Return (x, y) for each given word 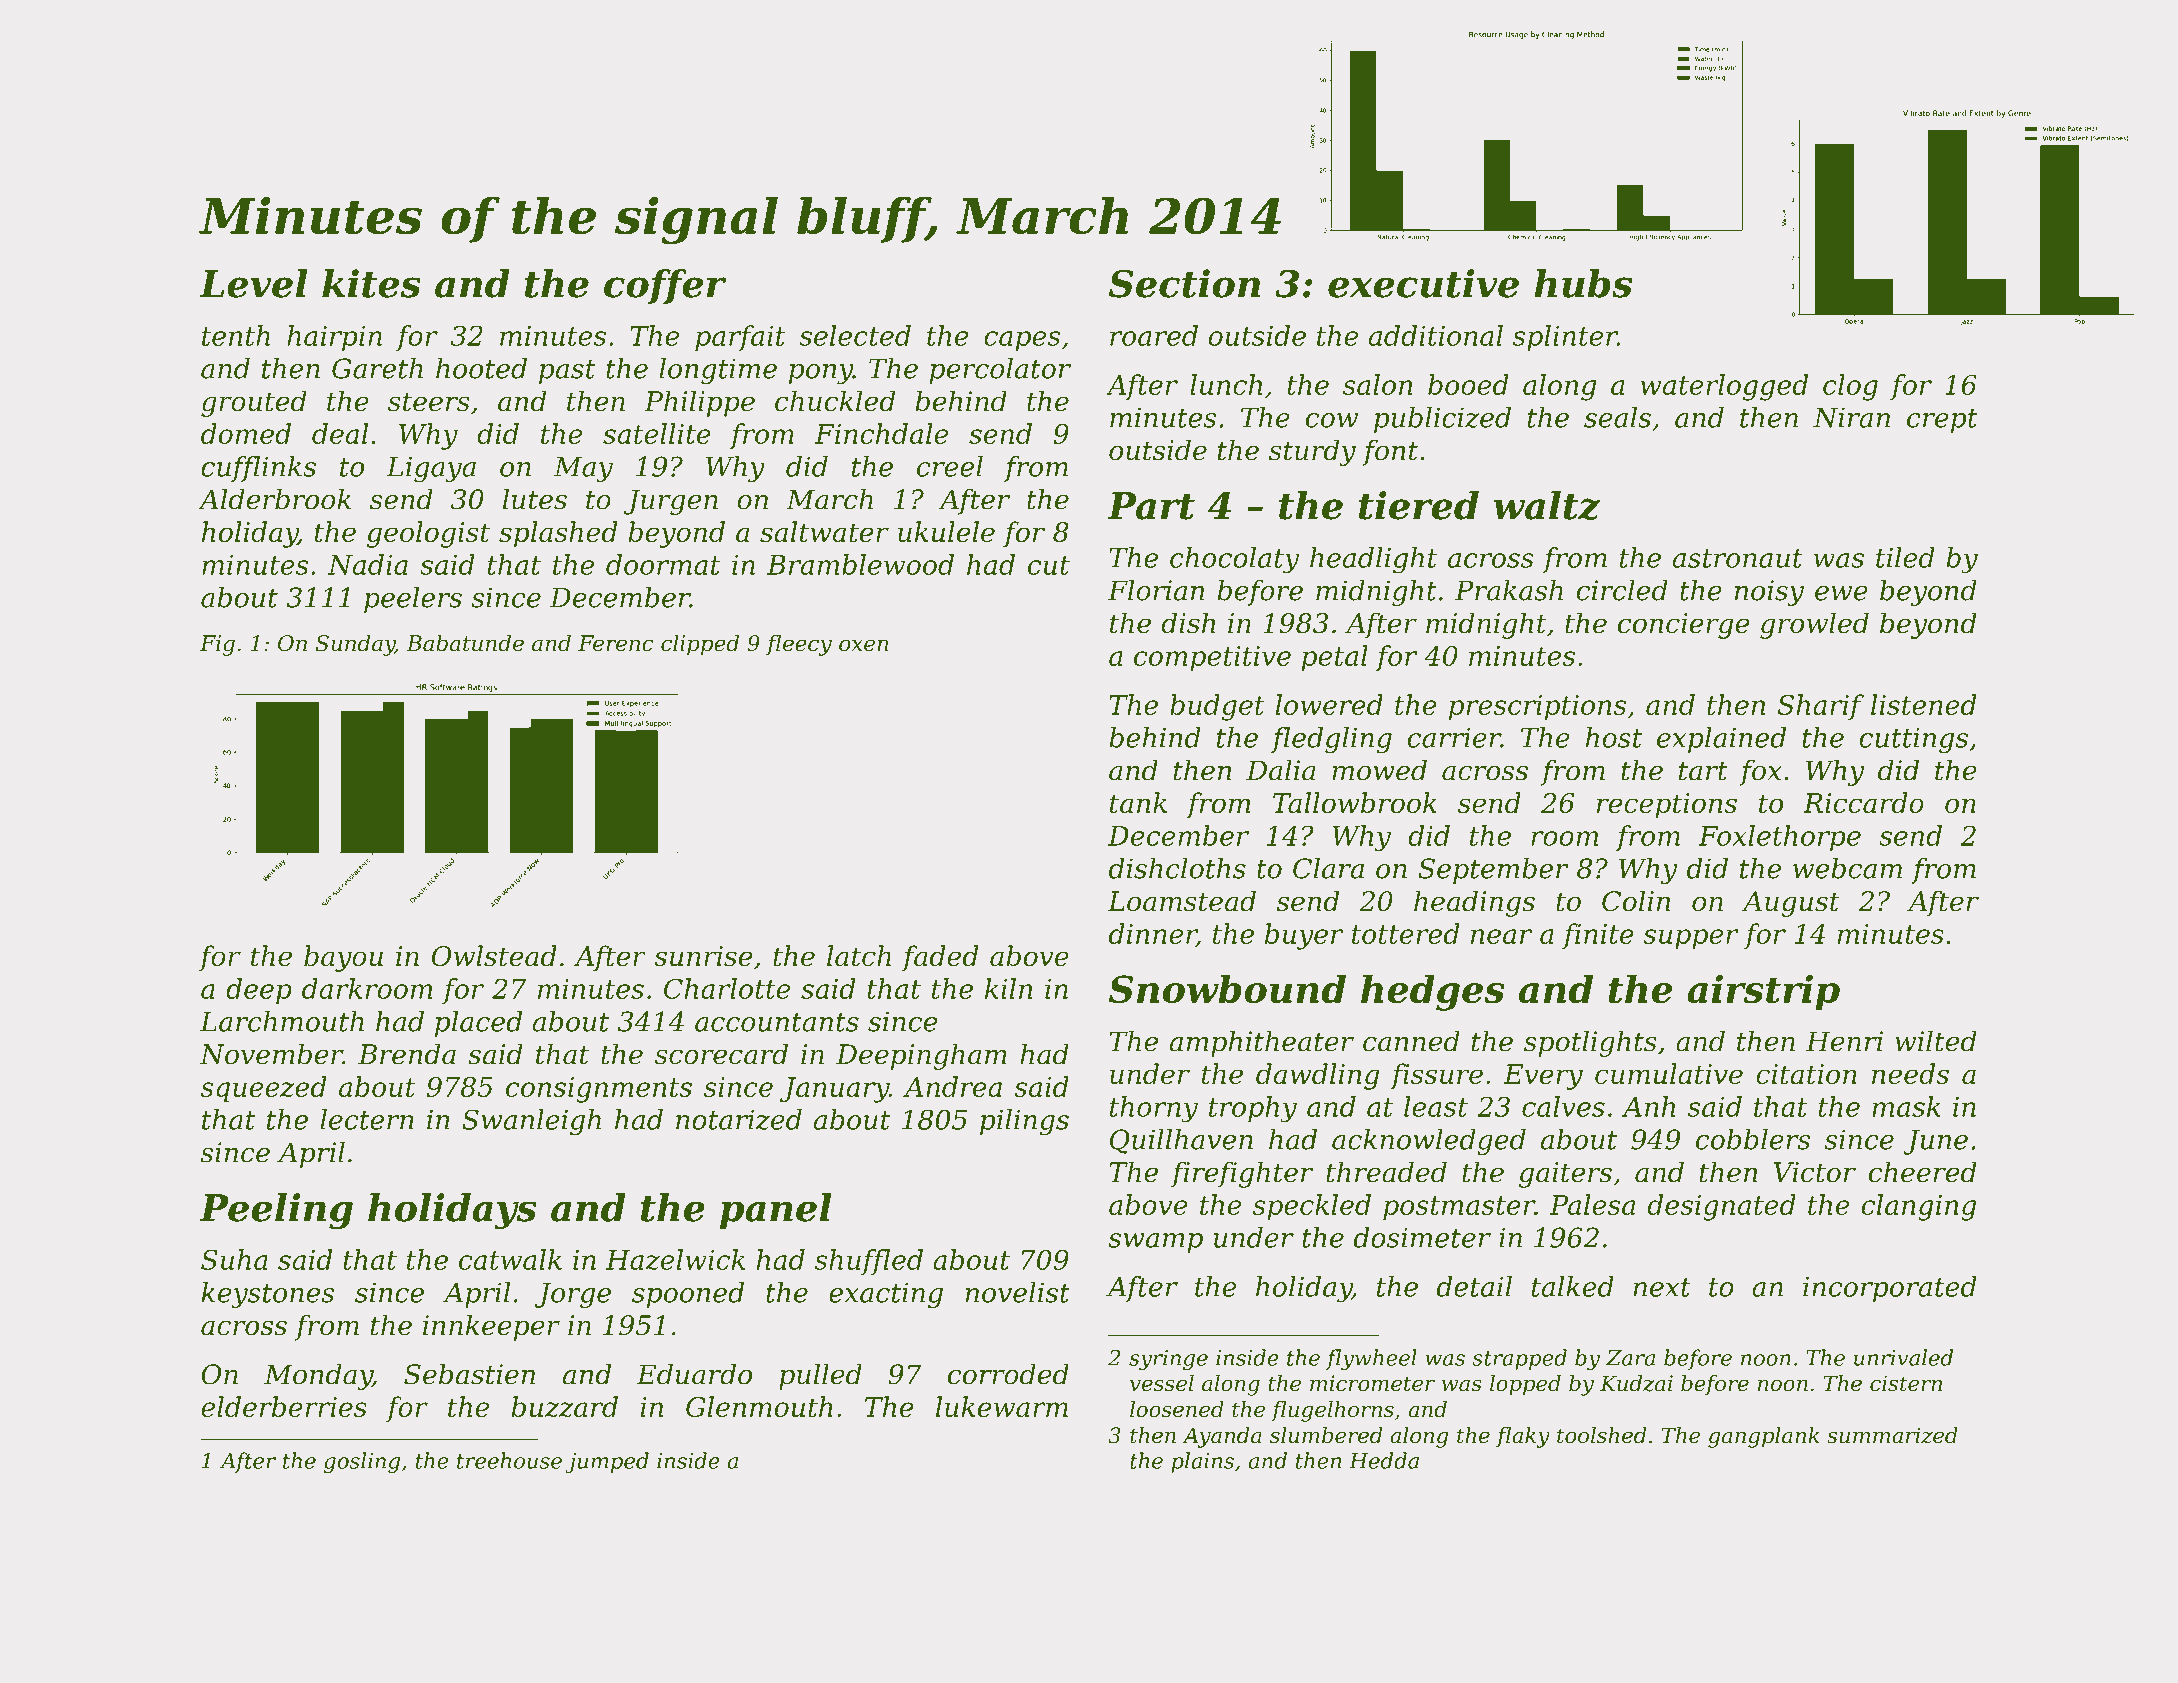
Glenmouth (759, 1406)
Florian (1156, 590)
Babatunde (465, 643)
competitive (1212, 658)
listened (1924, 704)
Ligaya (431, 469)
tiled (1905, 557)
